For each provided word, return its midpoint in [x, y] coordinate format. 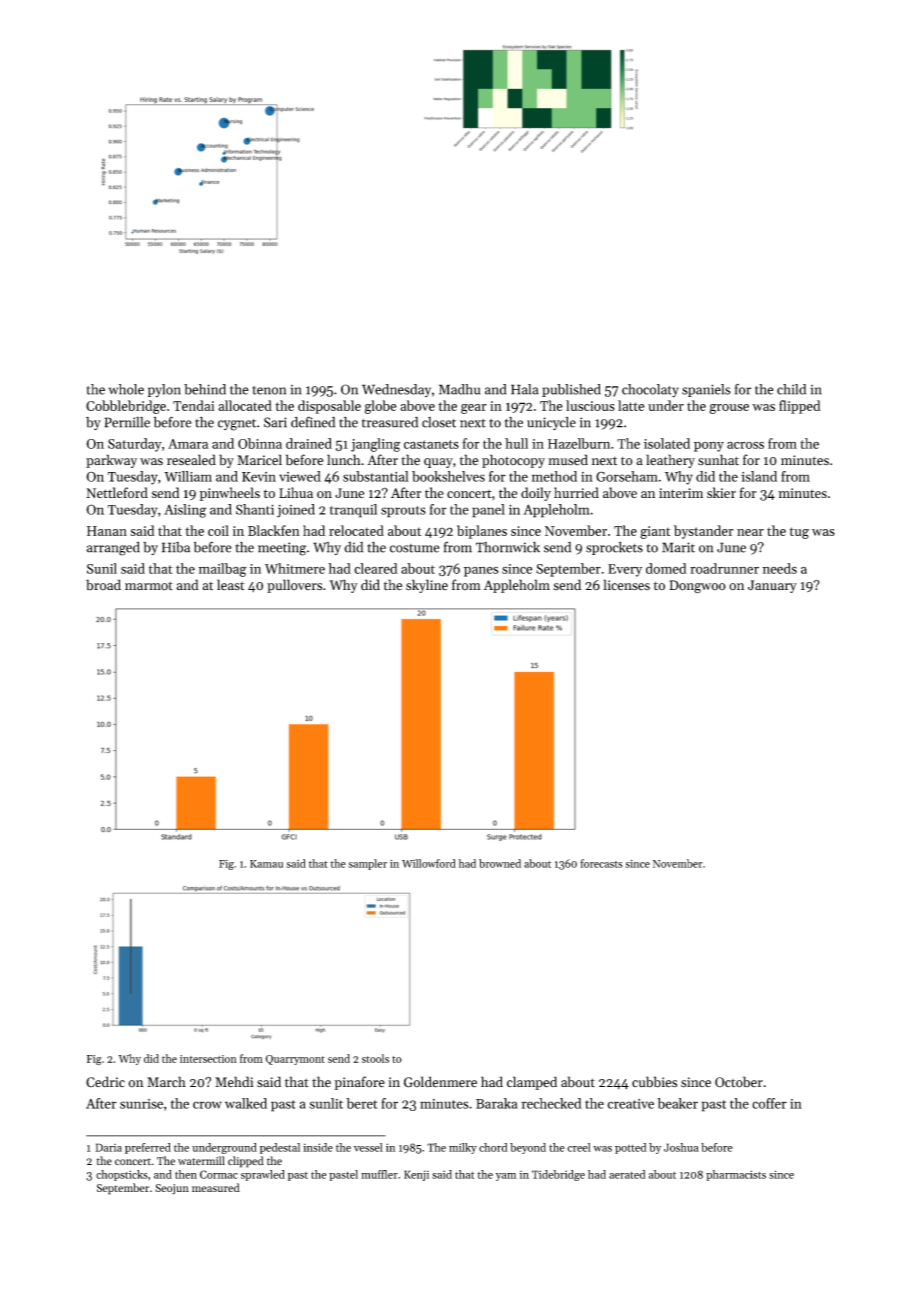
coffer [769, 1103]
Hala [525, 389]
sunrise [141, 1104]
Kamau [266, 864]
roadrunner [724, 568]
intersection [208, 1059]
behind [205, 389]
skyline [427, 586]
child [791, 389]
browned [500, 863]
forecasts [601, 863]
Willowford [429, 863]
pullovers [294, 586]
